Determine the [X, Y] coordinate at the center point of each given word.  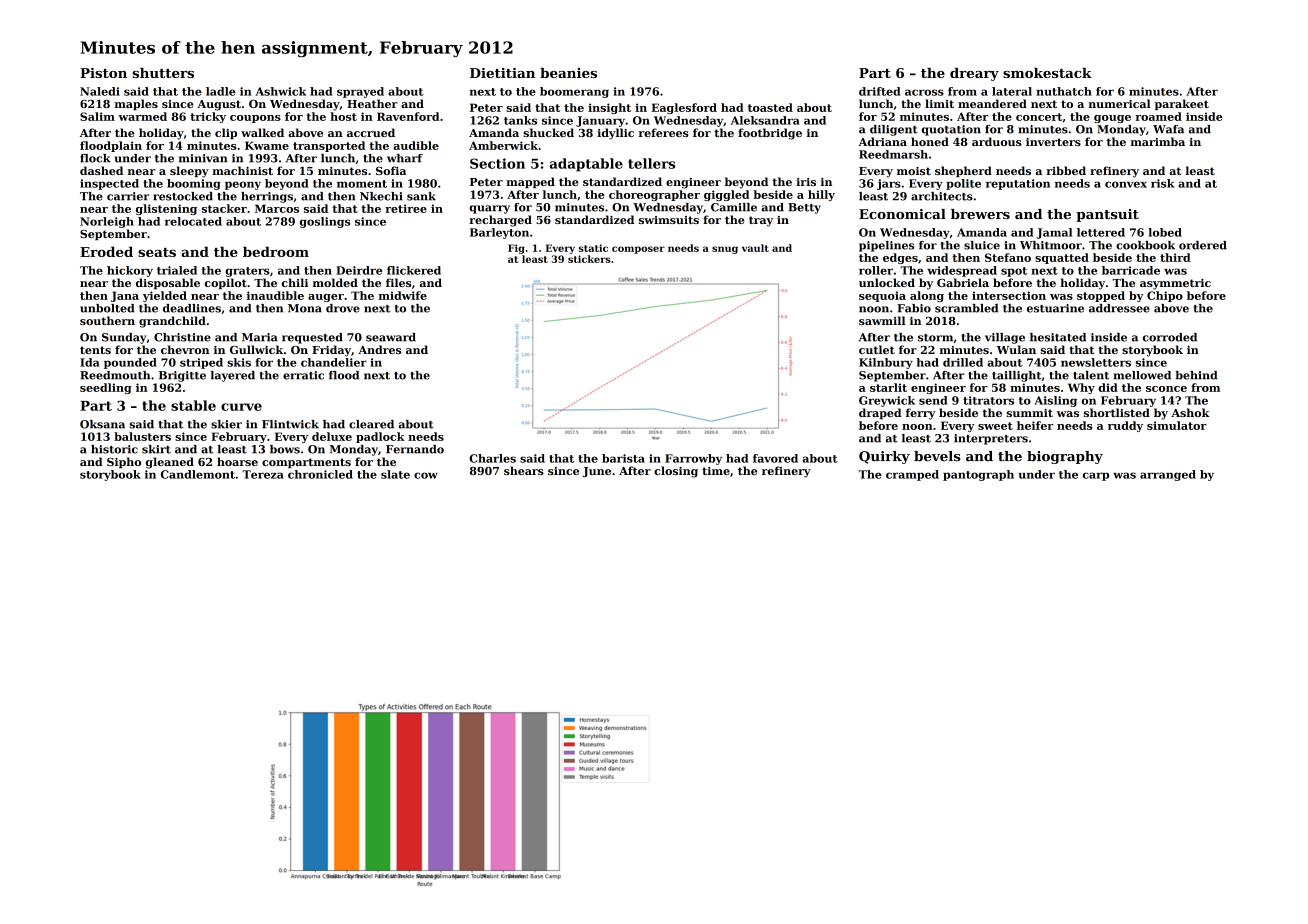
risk [1163, 183]
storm [935, 338]
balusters [142, 436]
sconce [1166, 389]
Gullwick [256, 349]
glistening [166, 209]
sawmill [882, 320]
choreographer [654, 195]
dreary [974, 74]
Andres [379, 349]
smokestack [1047, 73]
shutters [163, 73]
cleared [371, 424]
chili [295, 282]
